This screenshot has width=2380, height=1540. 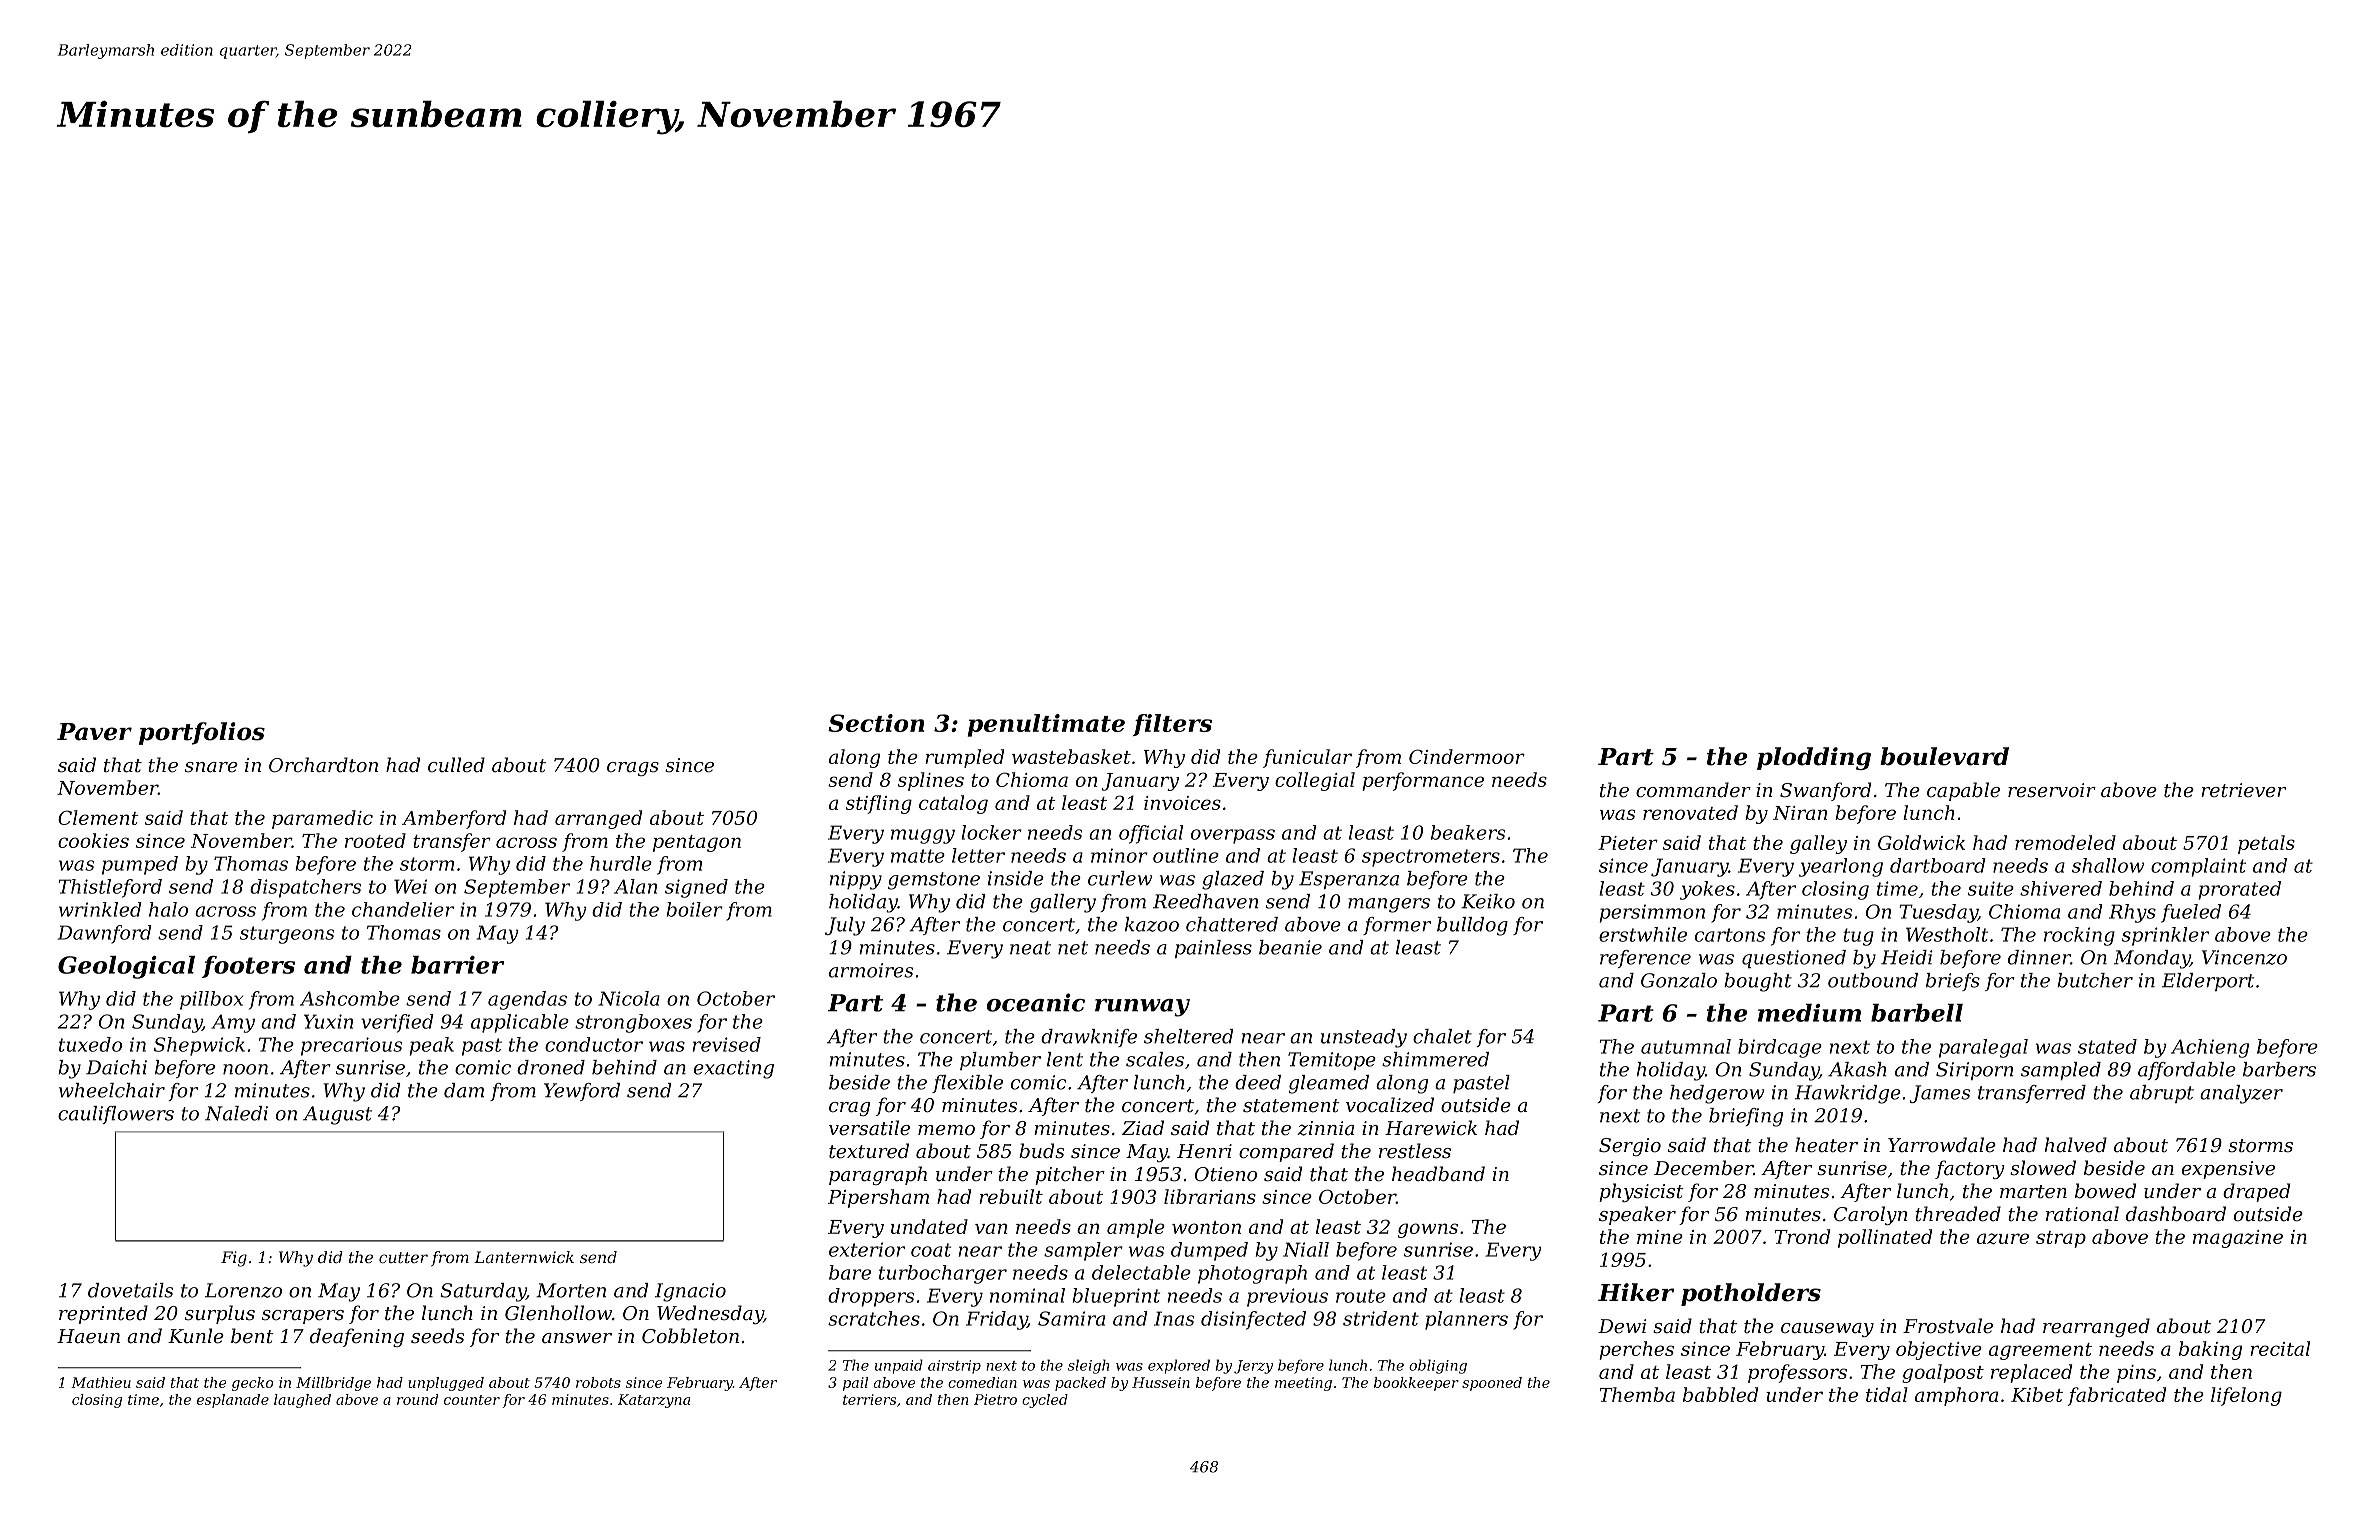 I want to click on spectrometers, so click(x=1431, y=858).
